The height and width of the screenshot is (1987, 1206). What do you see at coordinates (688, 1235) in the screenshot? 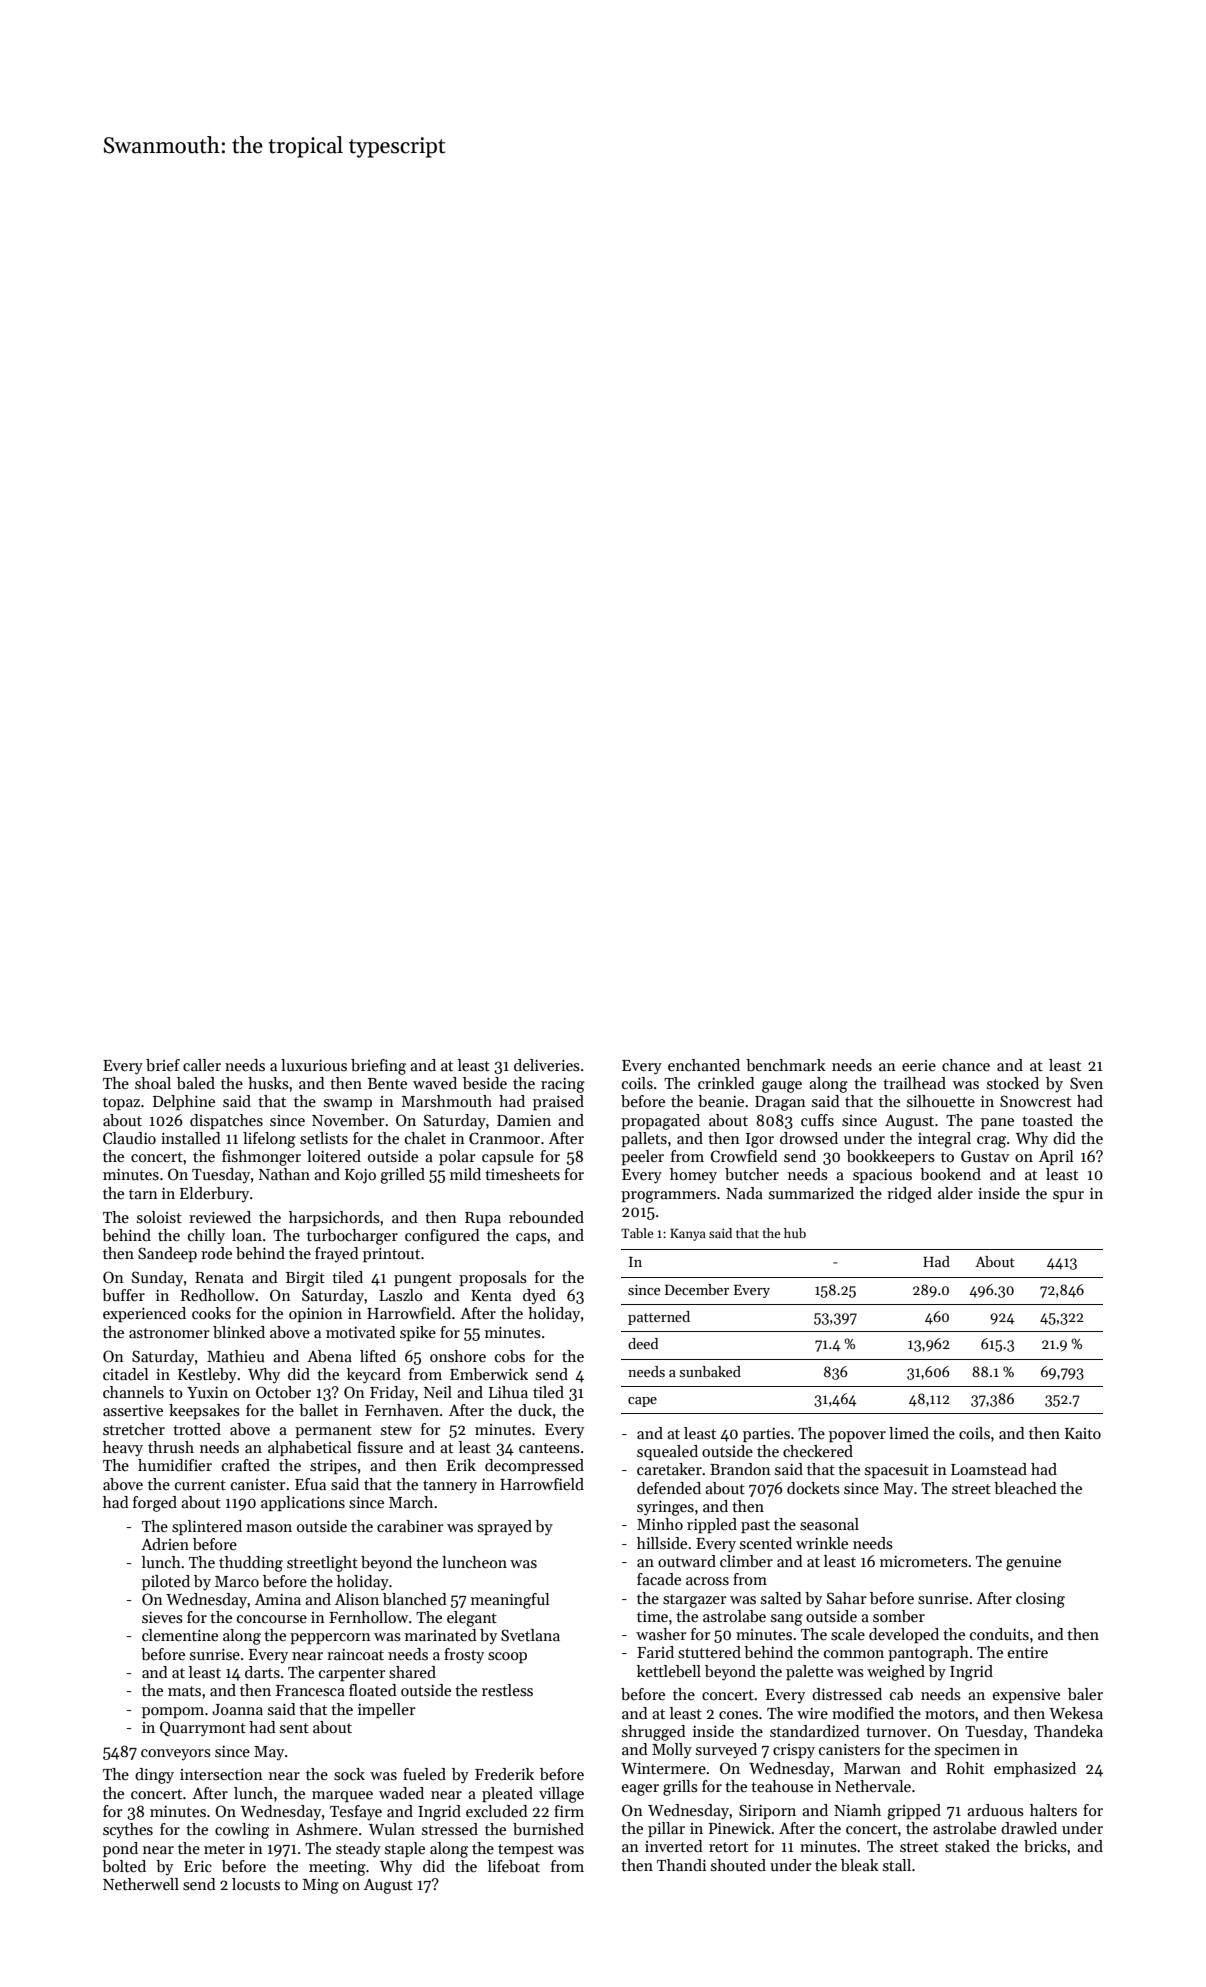
I see `Kanya` at bounding box center [688, 1235].
